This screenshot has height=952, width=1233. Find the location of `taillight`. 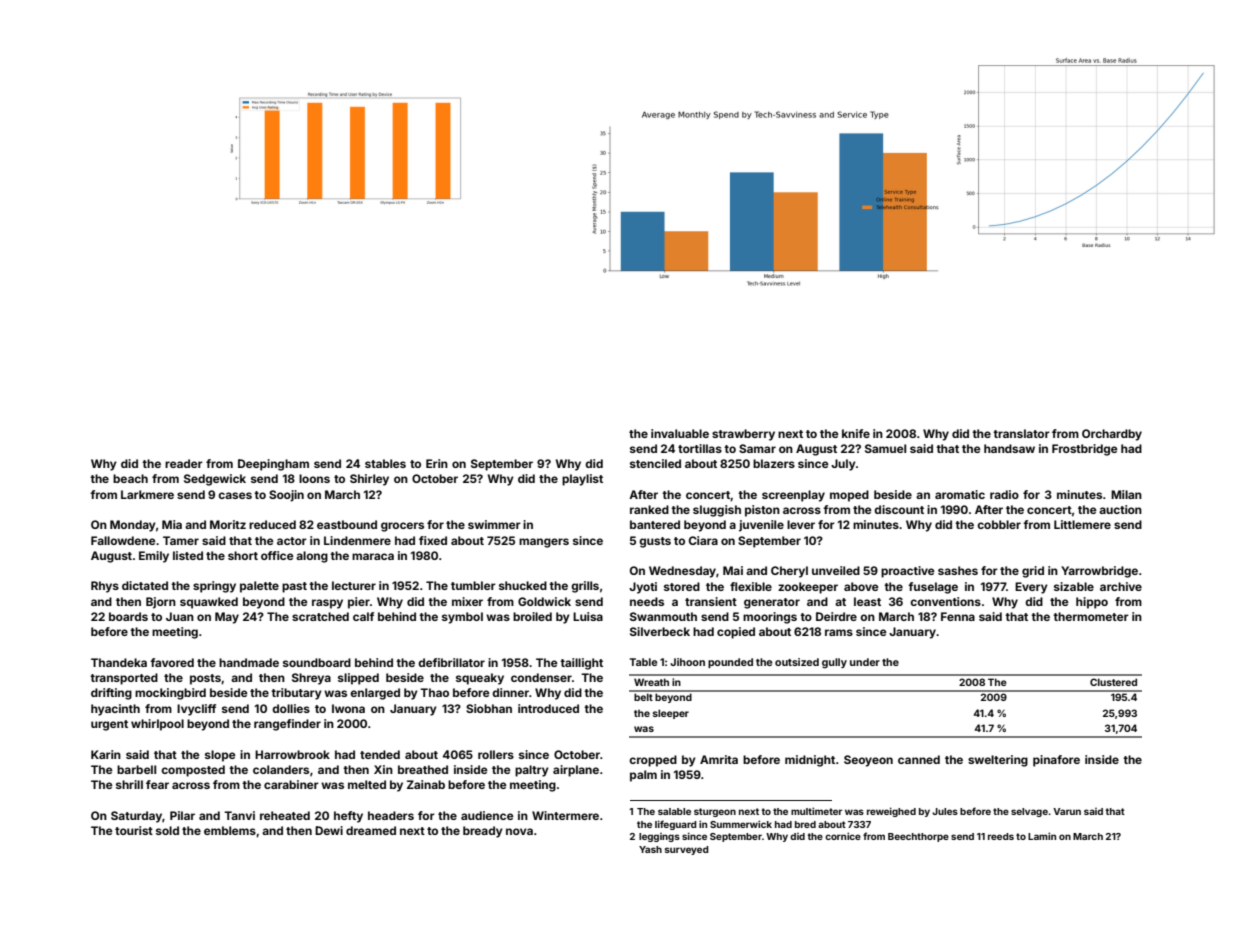

taillight is located at coordinates (581, 664).
